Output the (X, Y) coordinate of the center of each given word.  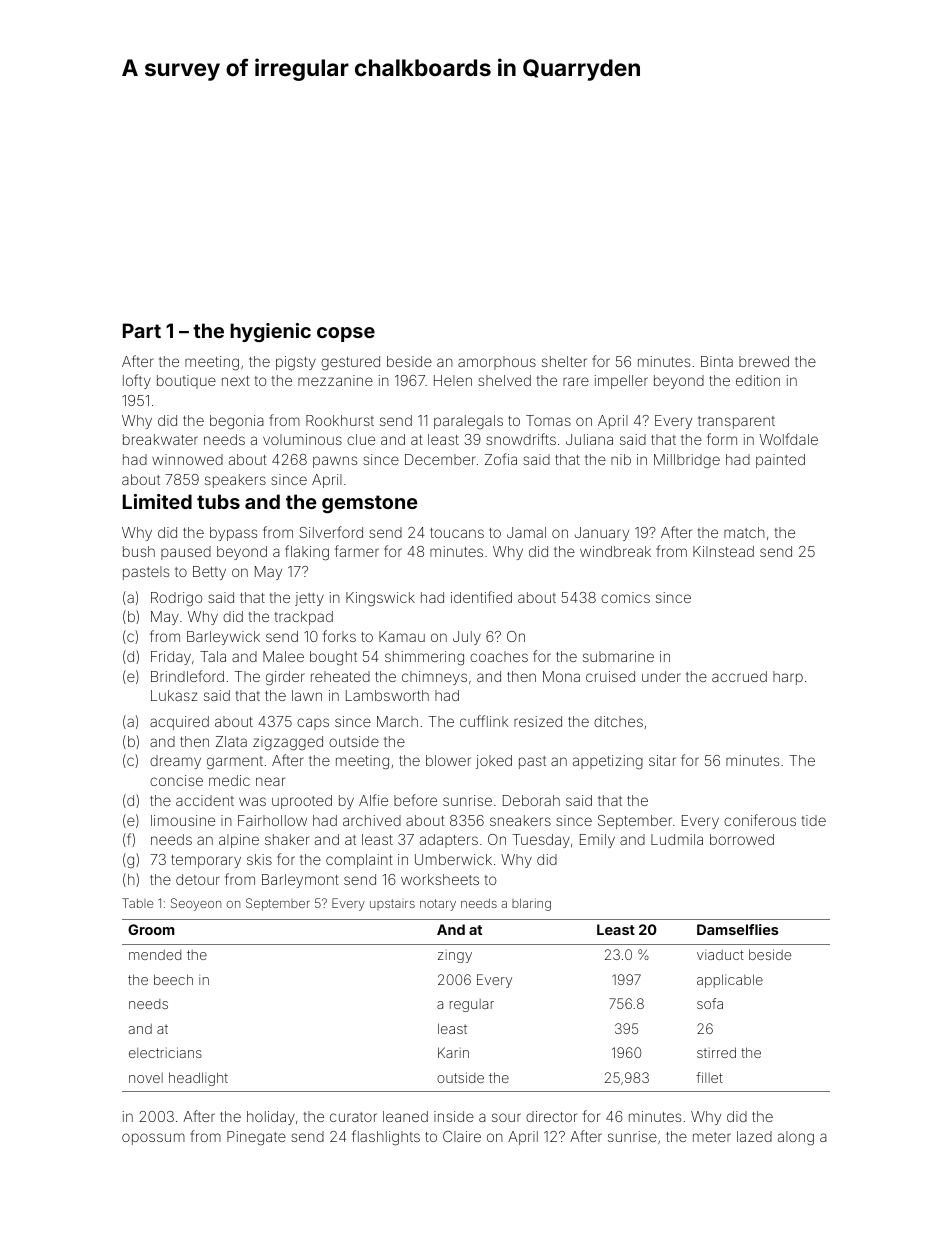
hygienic (270, 332)
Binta (717, 361)
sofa (710, 1003)
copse (346, 334)
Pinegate (256, 1138)
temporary (206, 861)
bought (333, 658)
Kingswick (380, 599)
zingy (455, 956)
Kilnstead (723, 551)
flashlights (386, 1138)
